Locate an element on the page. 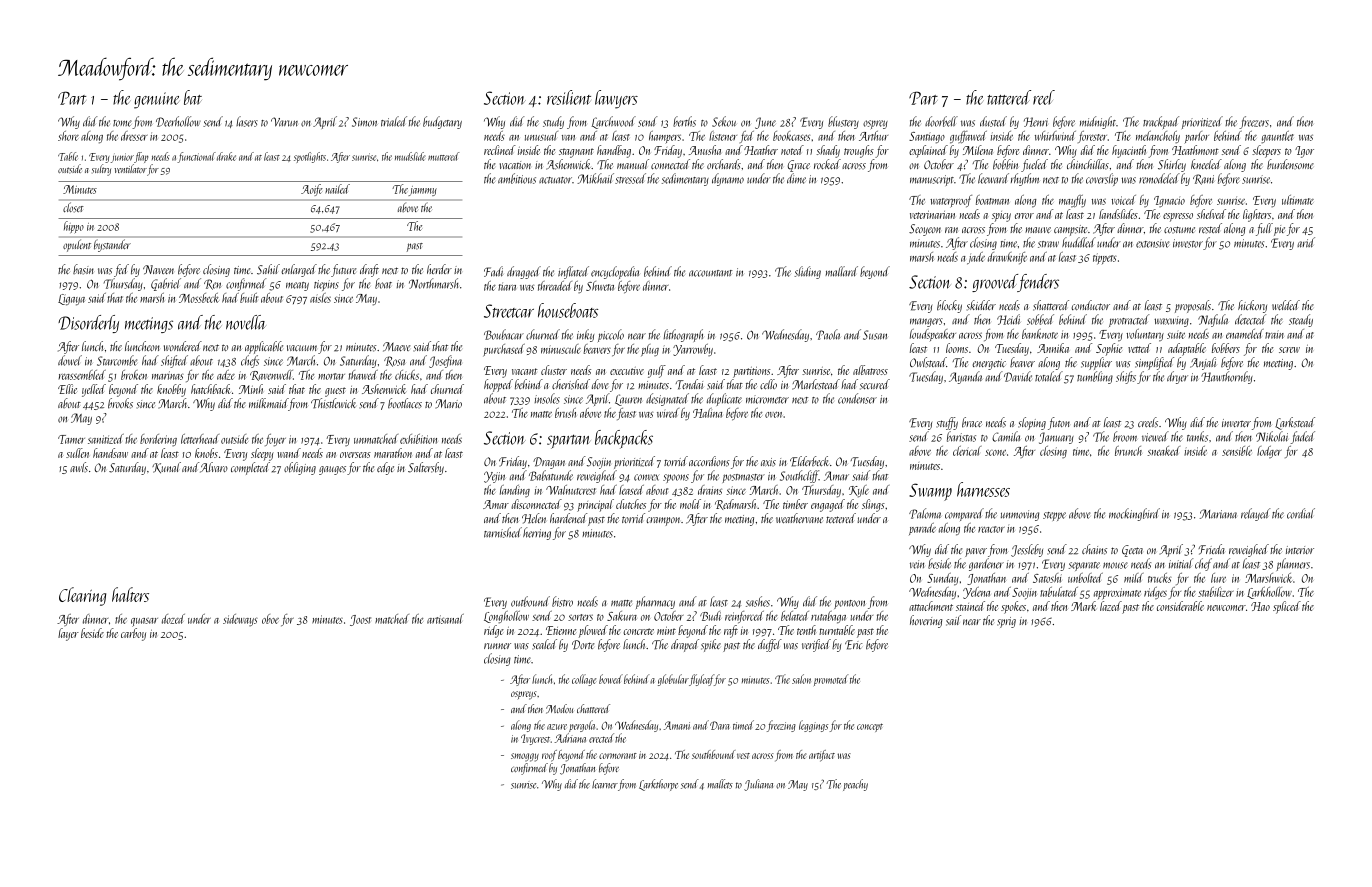 This page has width=1372, height=887. accountant is located at coordinates (711, 273).
